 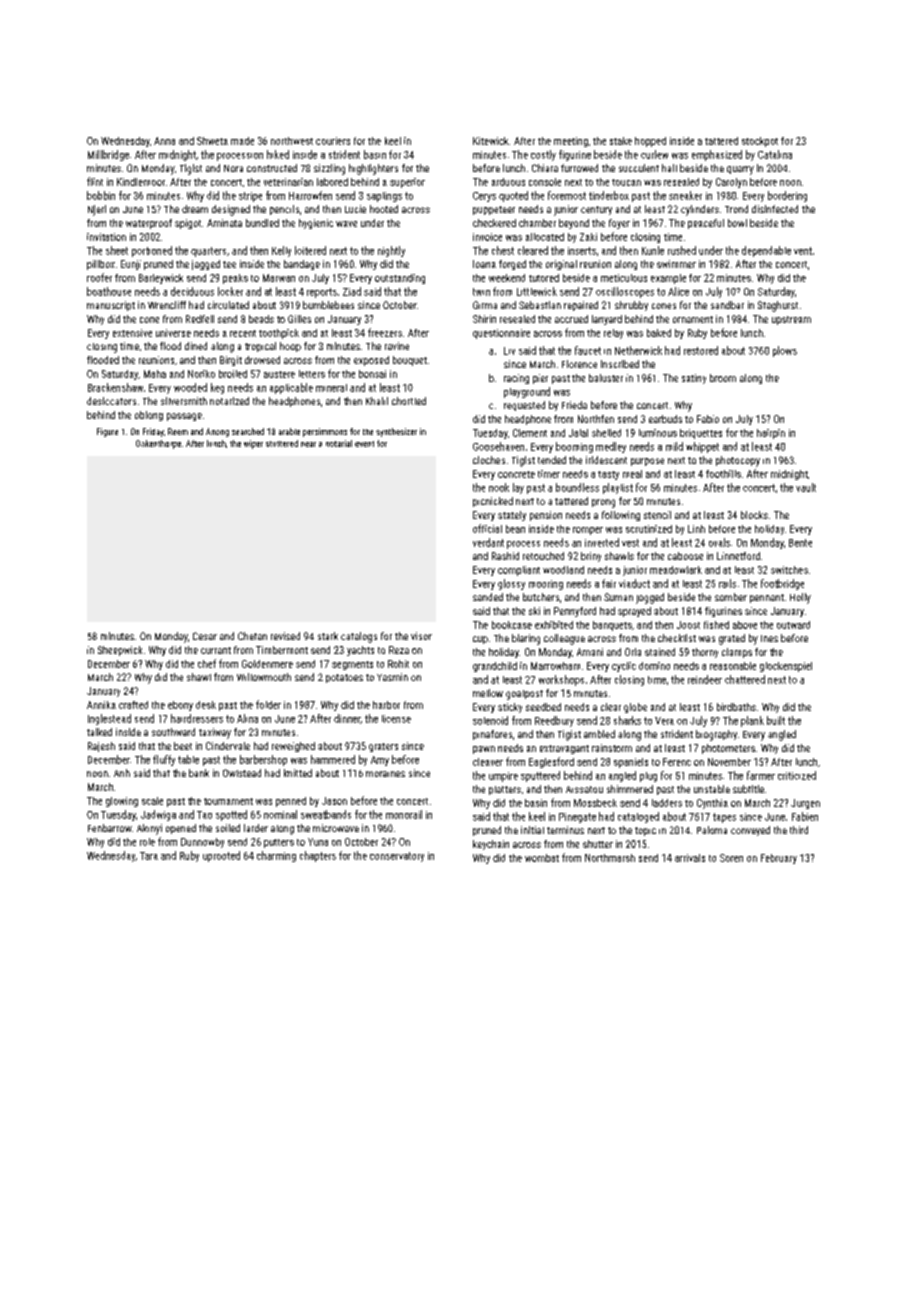 I want to click on austere, so click(x=279, y=374).
